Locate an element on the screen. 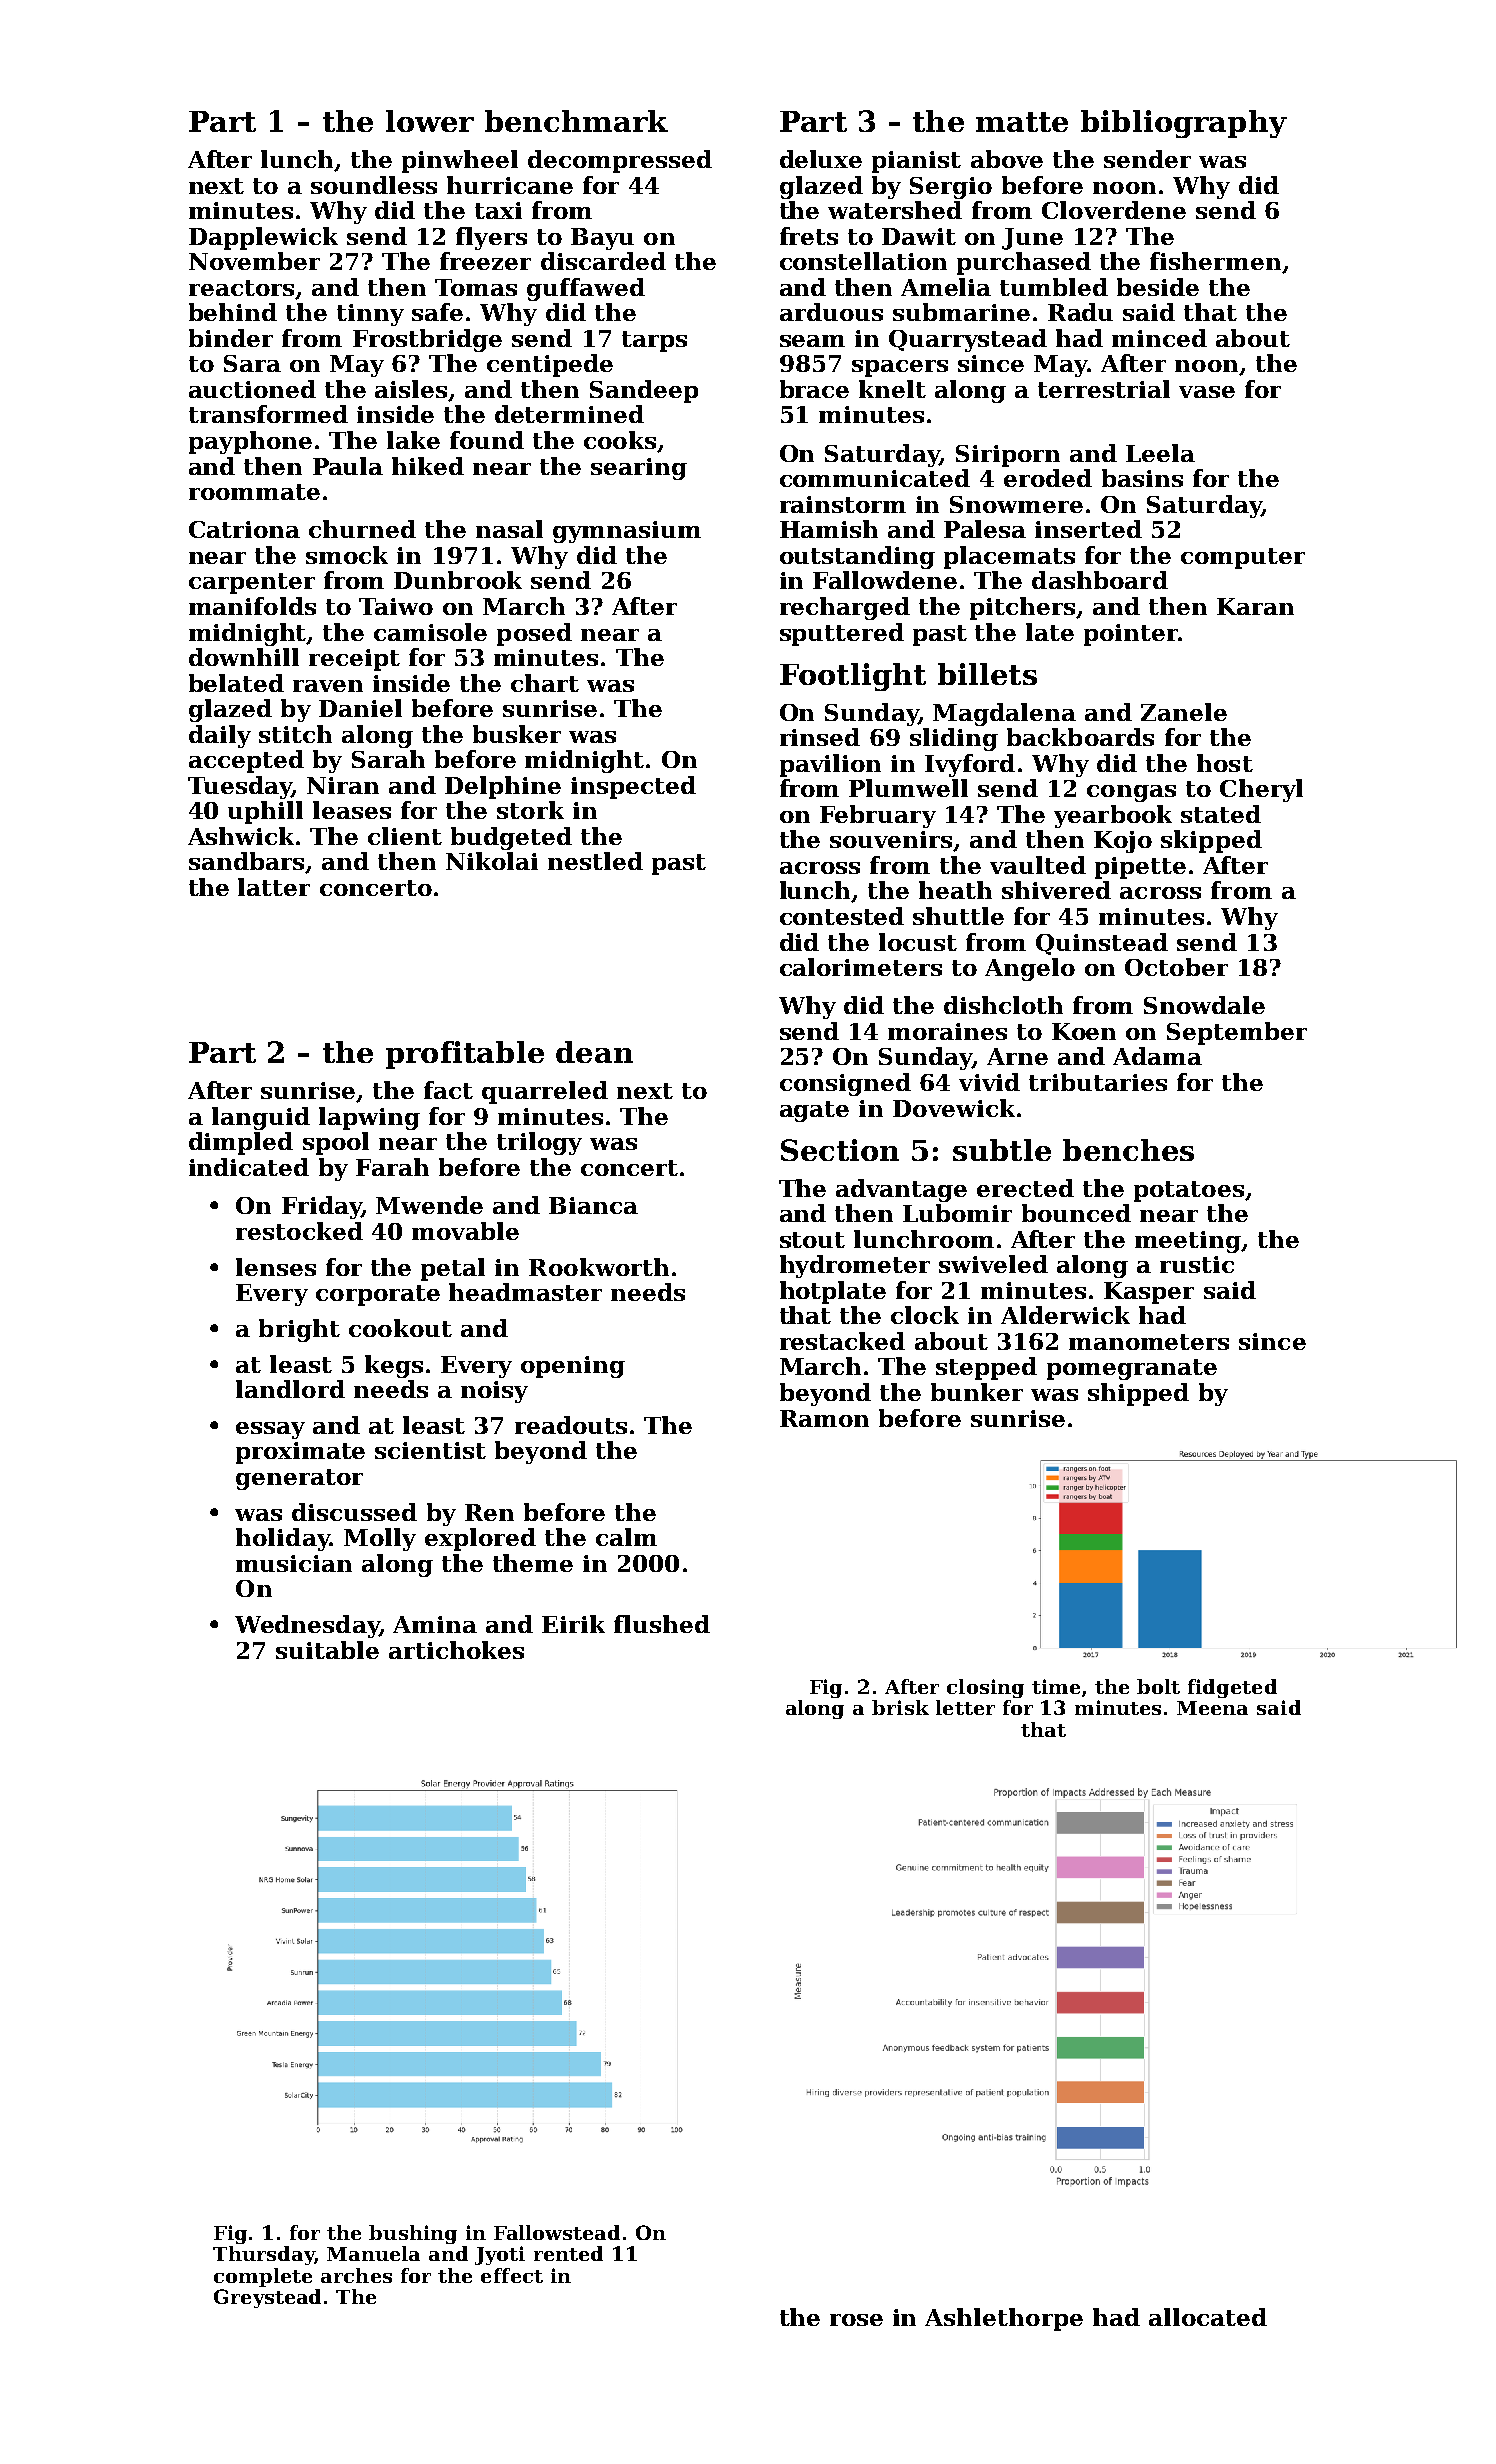 Image resolution: width=1496 pixels, height=2464 pixels. latter is located at coordinates (274, 887).
